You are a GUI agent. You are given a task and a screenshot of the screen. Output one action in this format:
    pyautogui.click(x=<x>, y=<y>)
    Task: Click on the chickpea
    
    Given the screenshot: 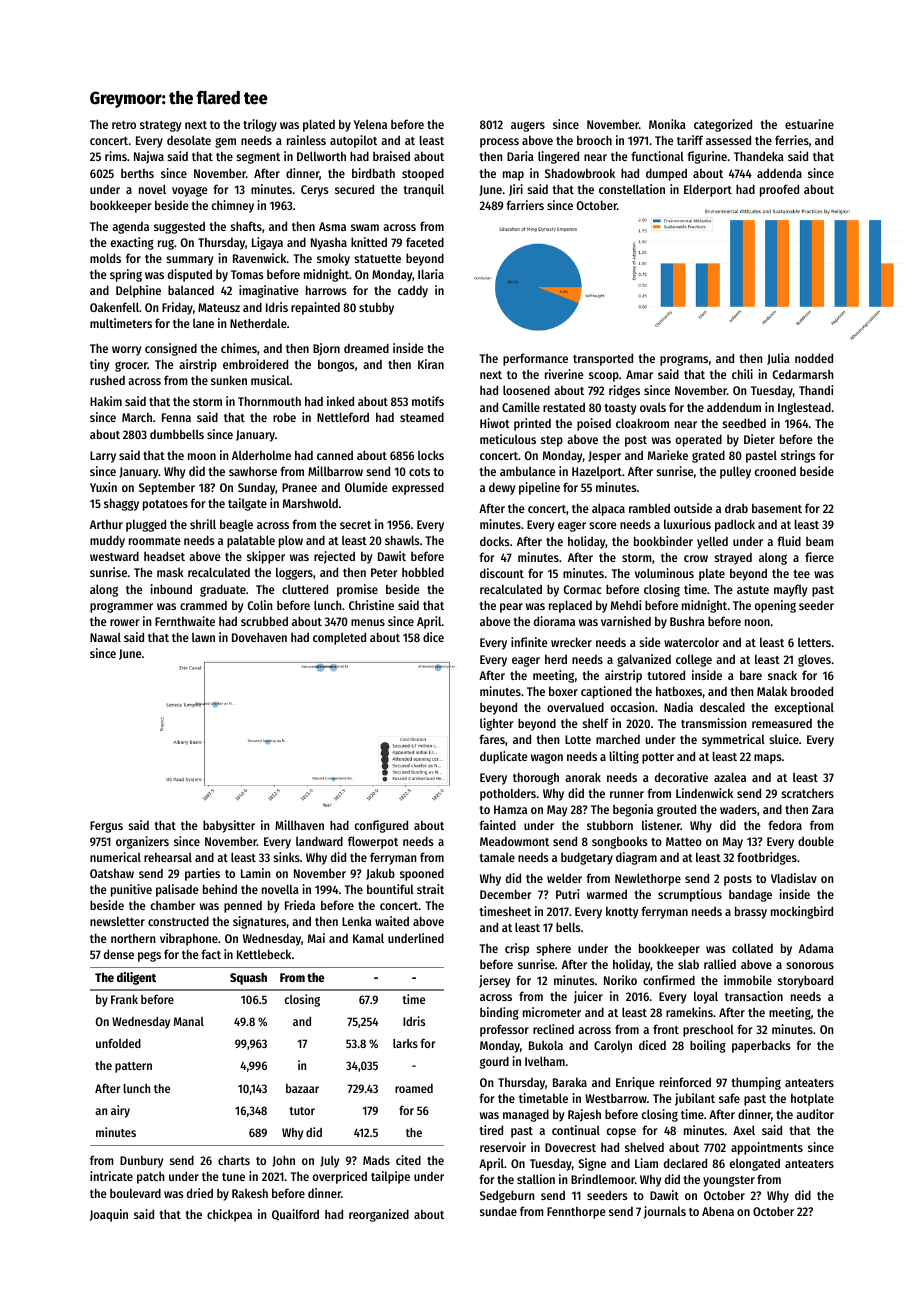 What is the action you would take?
    pyautogui.click(x=229, y=1215)
